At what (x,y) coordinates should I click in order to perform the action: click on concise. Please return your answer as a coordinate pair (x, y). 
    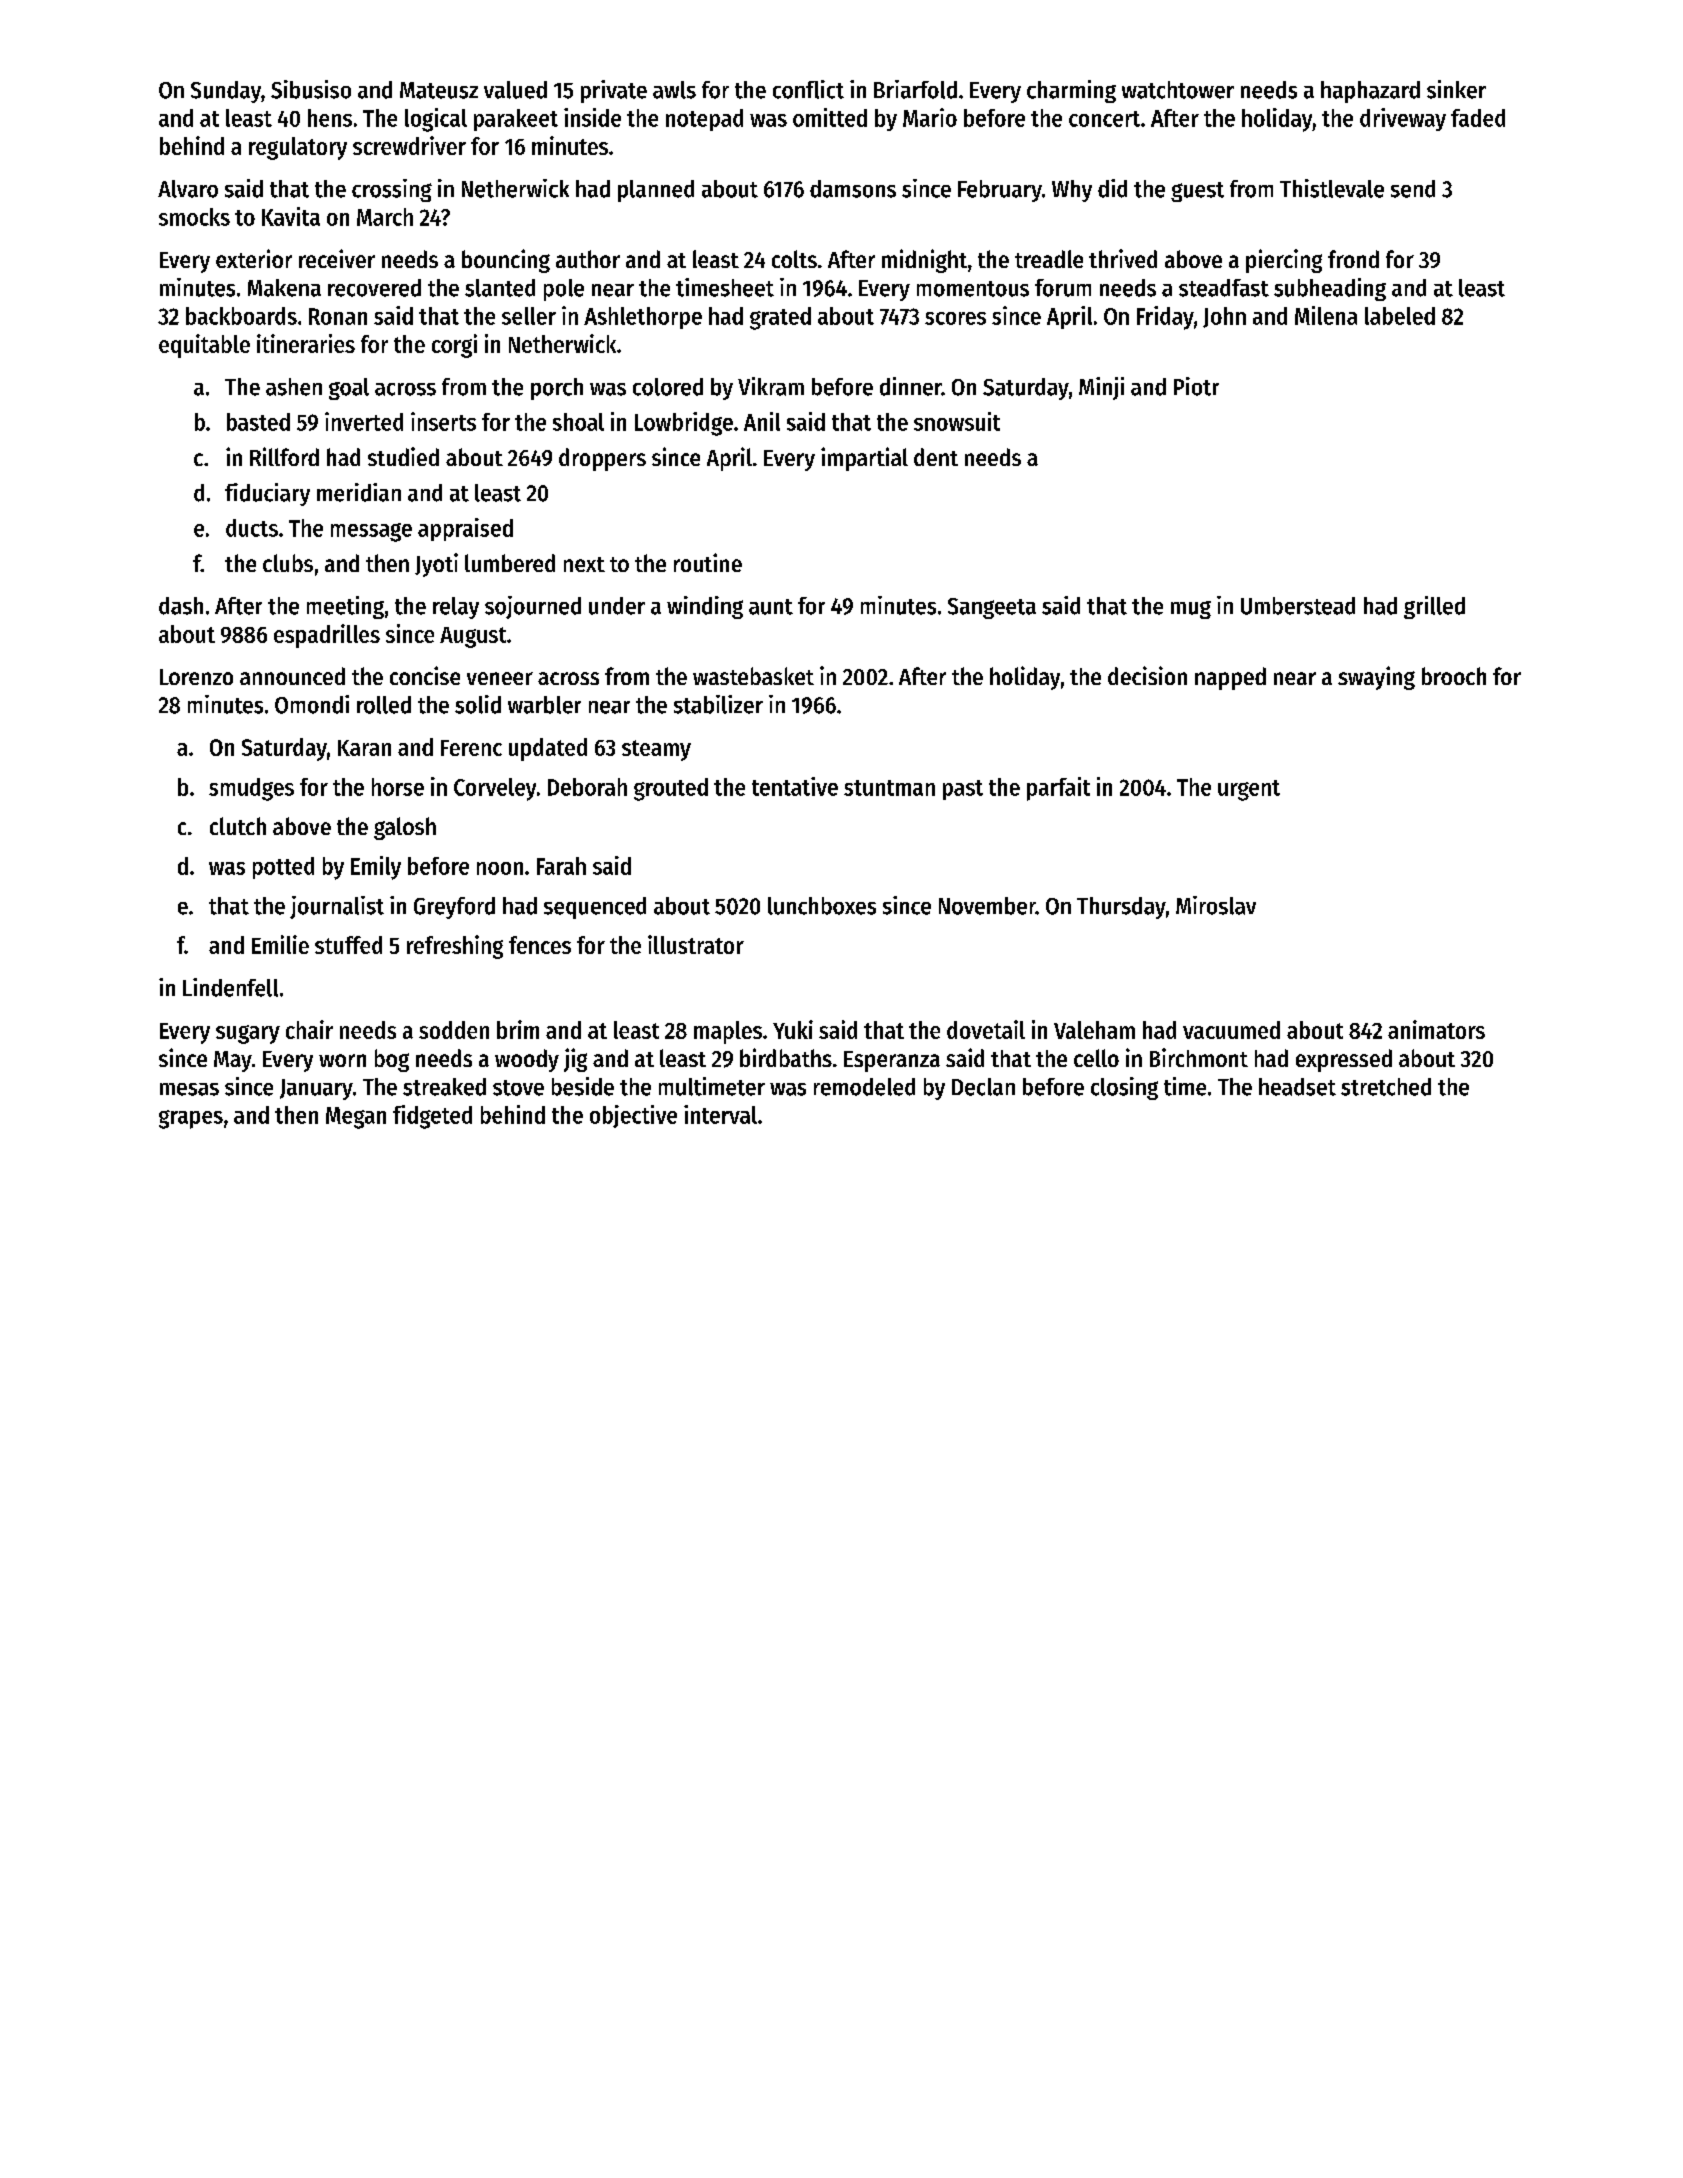
    Looking at the image, I should click on (425, 675).
